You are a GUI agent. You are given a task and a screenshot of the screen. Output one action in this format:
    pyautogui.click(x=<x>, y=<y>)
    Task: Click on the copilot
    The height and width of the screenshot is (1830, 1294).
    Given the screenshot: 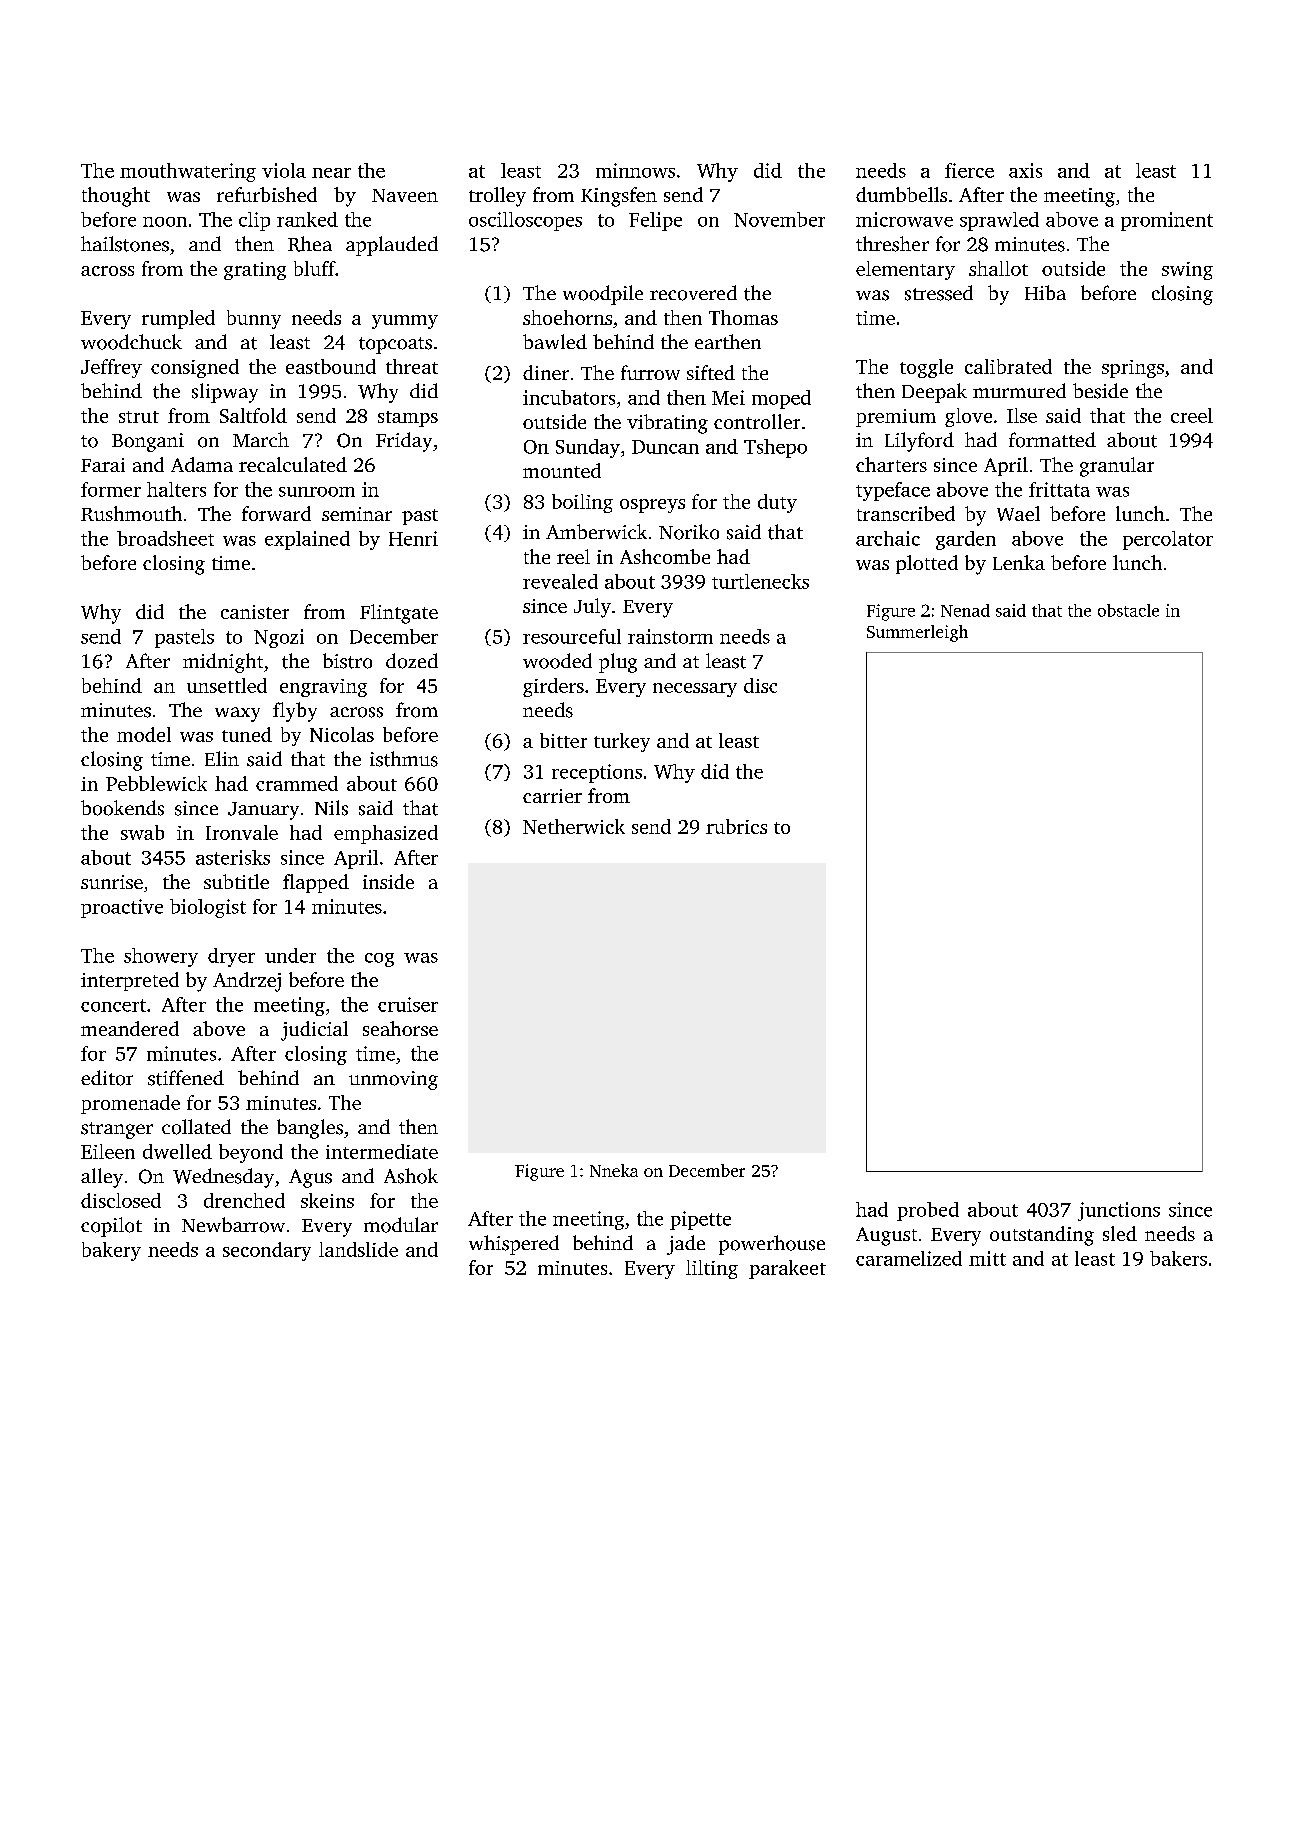 What is the action you would take?
    pyautogui.click(x=111, y=1227)
